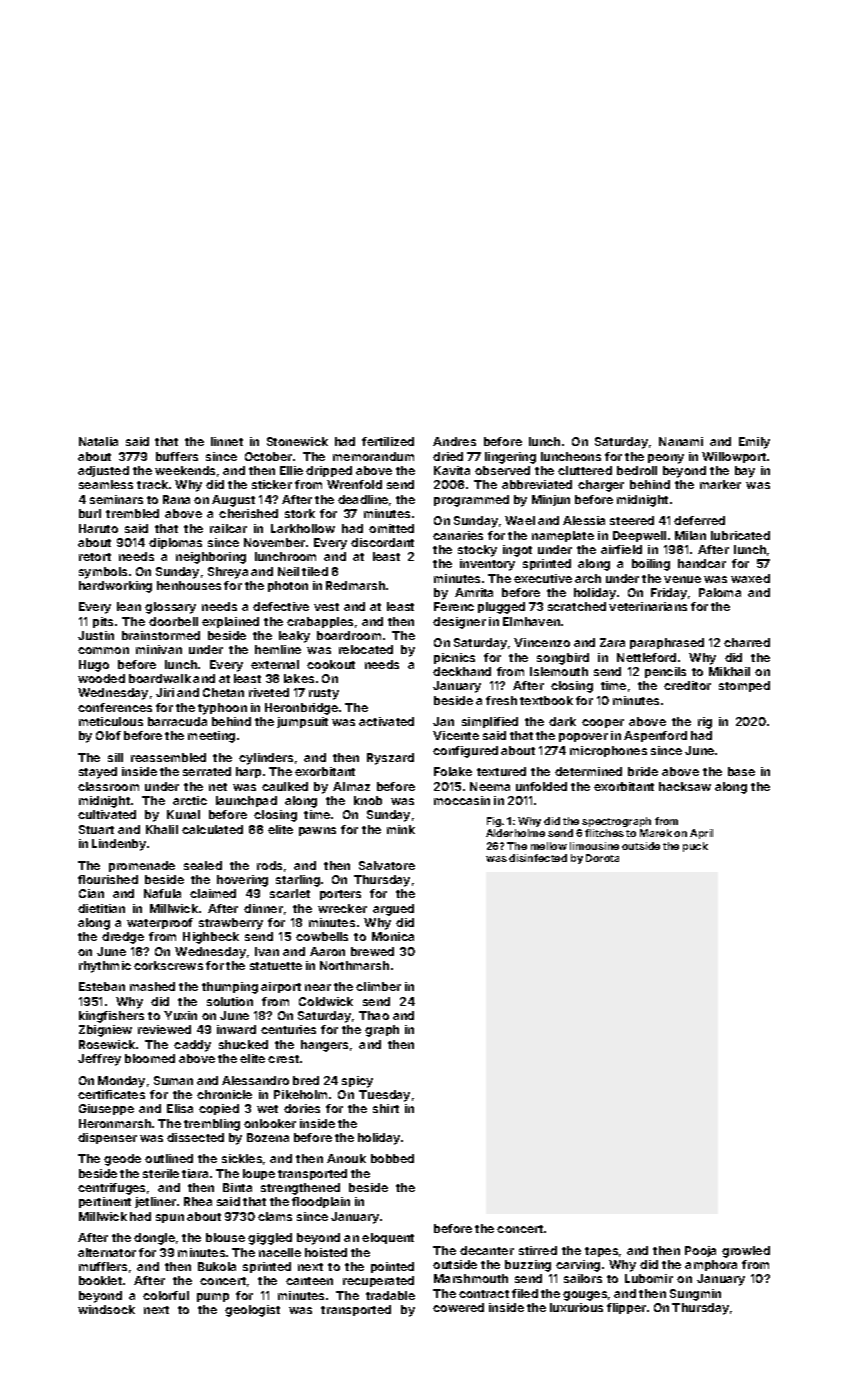 Image resolution: width=849 pixels, height=1400 pixels. Describe the element at coordinates (255, 1080) in the page. I see `Alessandro` at that location.
